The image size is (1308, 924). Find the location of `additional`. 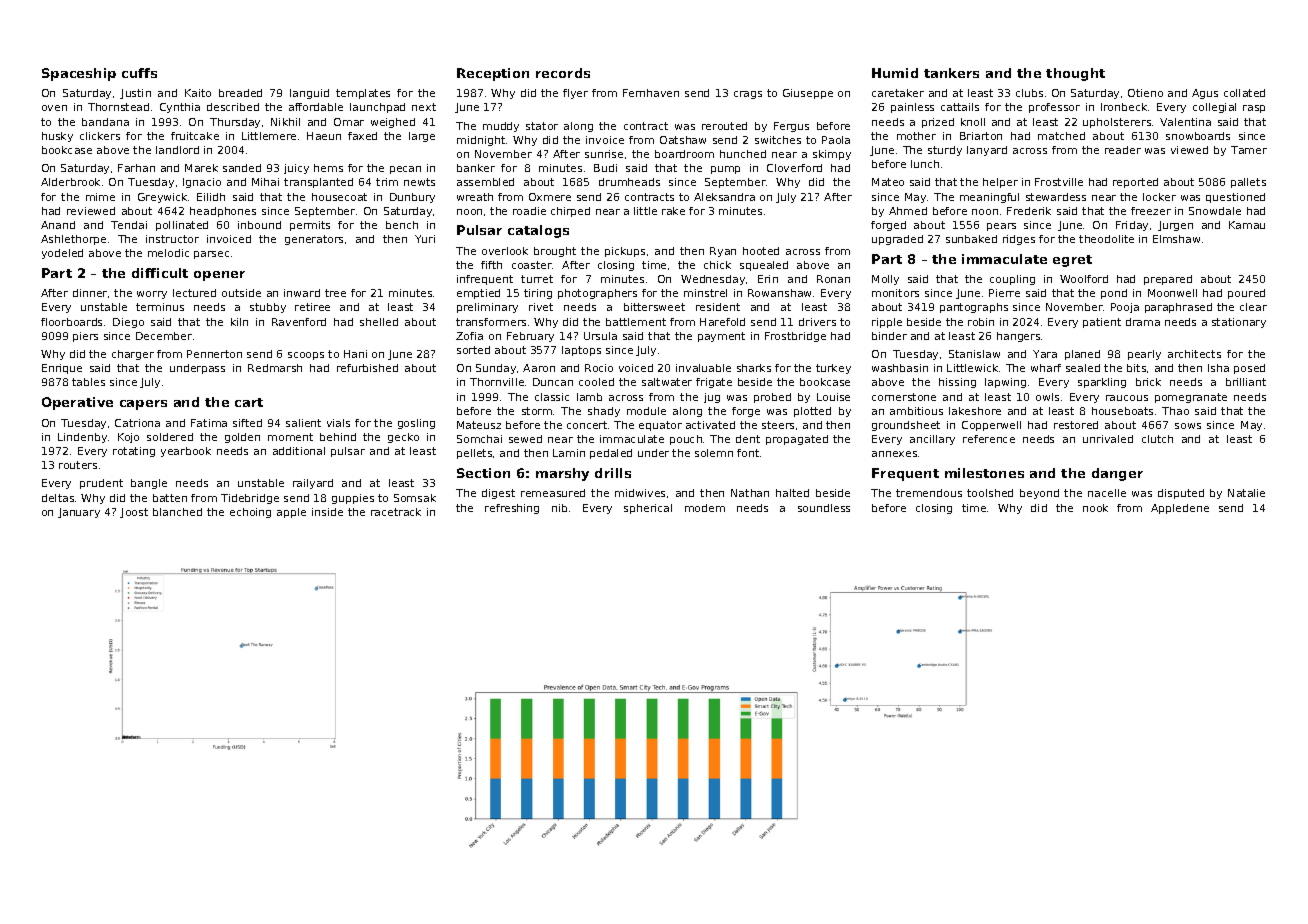

additional is located at coordinates (299, 451).
